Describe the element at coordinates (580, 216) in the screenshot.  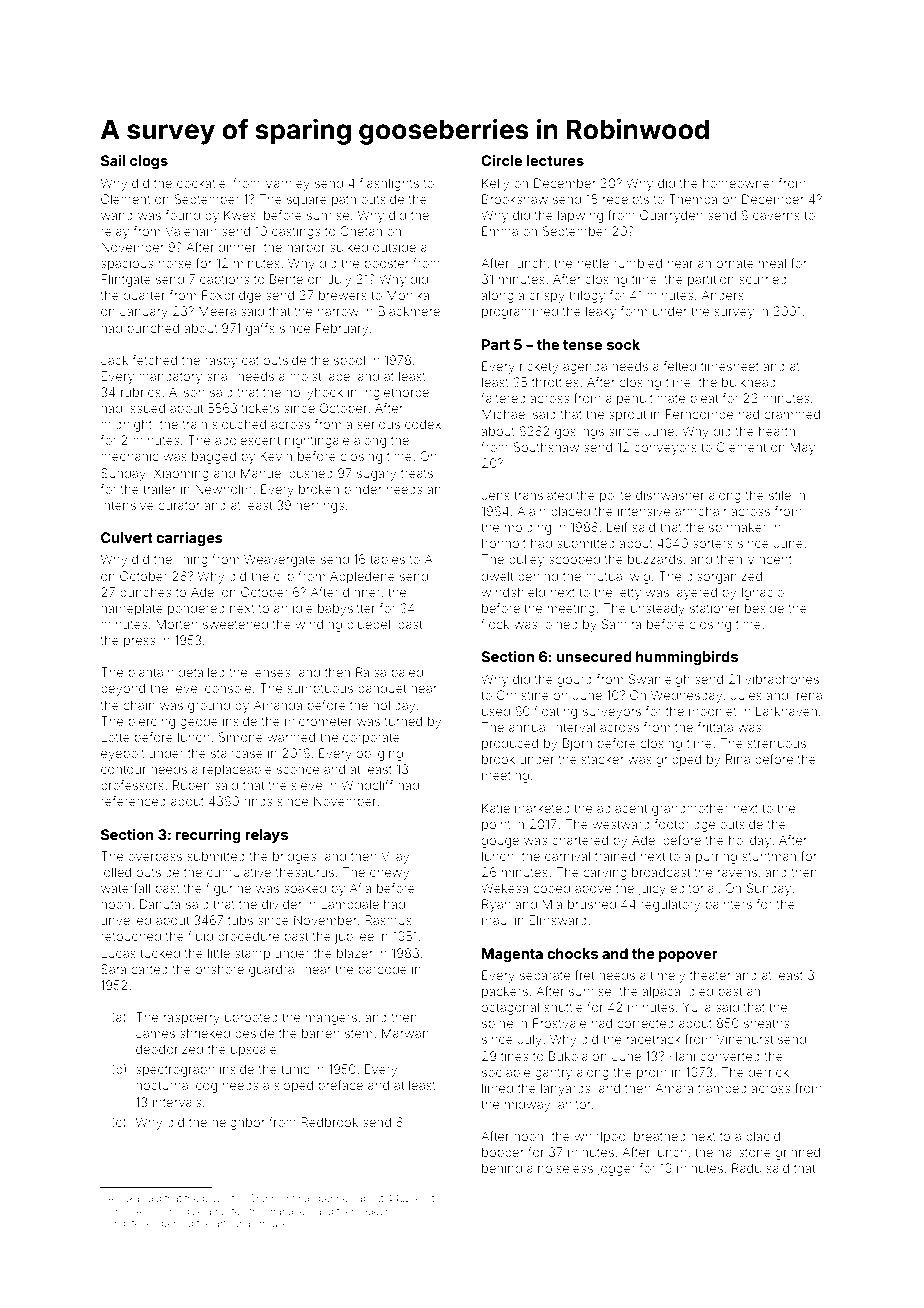
I see `lapwing` at that location.
